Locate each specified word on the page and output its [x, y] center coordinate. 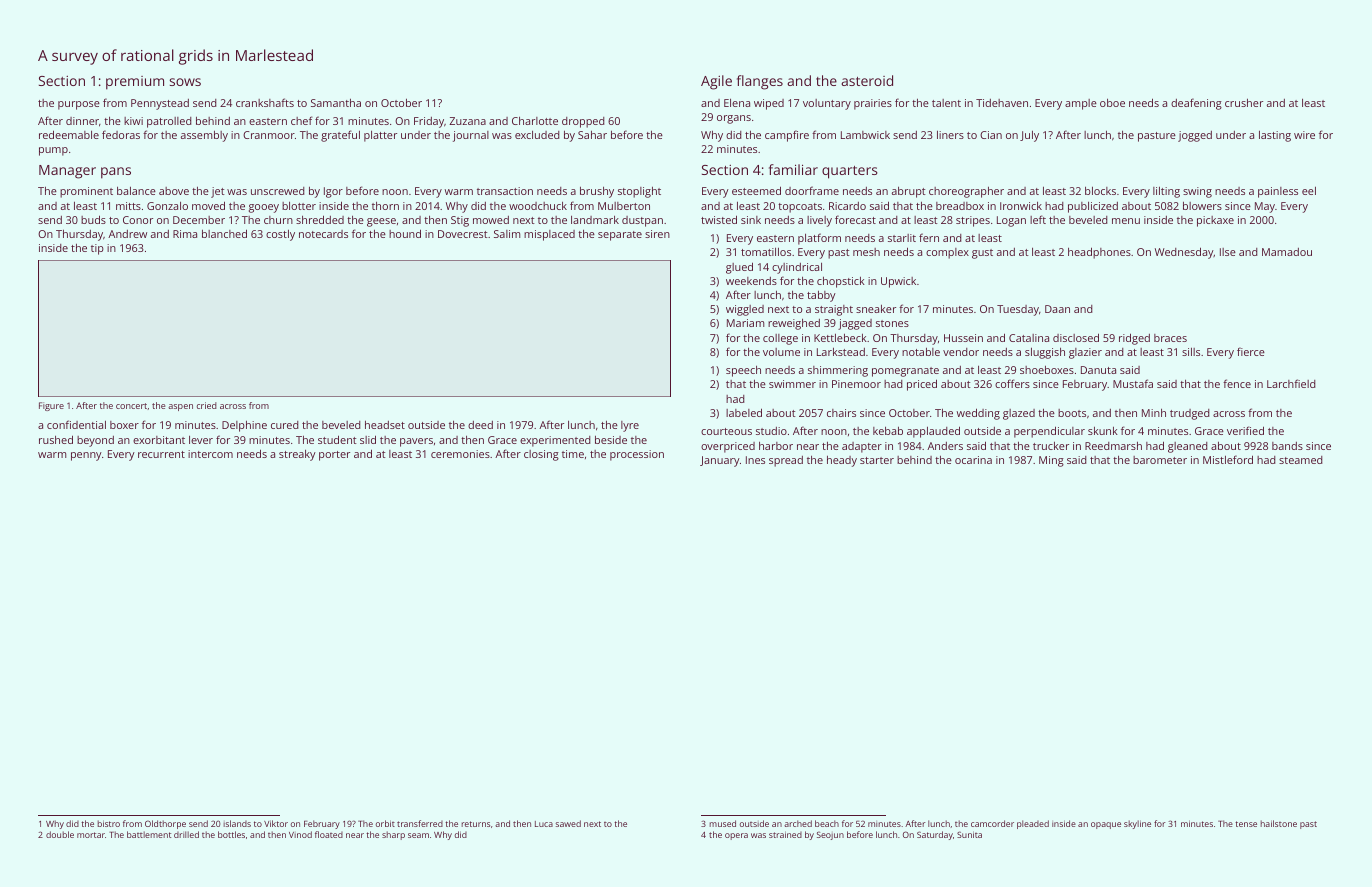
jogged [1195, 136]
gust [982, 254]
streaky [297, 455]
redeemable [69, 134]
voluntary [827, 104]
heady [842, 461]
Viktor [276, 823]
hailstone [1278, 823]
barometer [1160, 460]
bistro [108, 823]
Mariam [745, 323]
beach [827, 823]
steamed [1301, 460]
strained [785, 834]
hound [405, 233]
